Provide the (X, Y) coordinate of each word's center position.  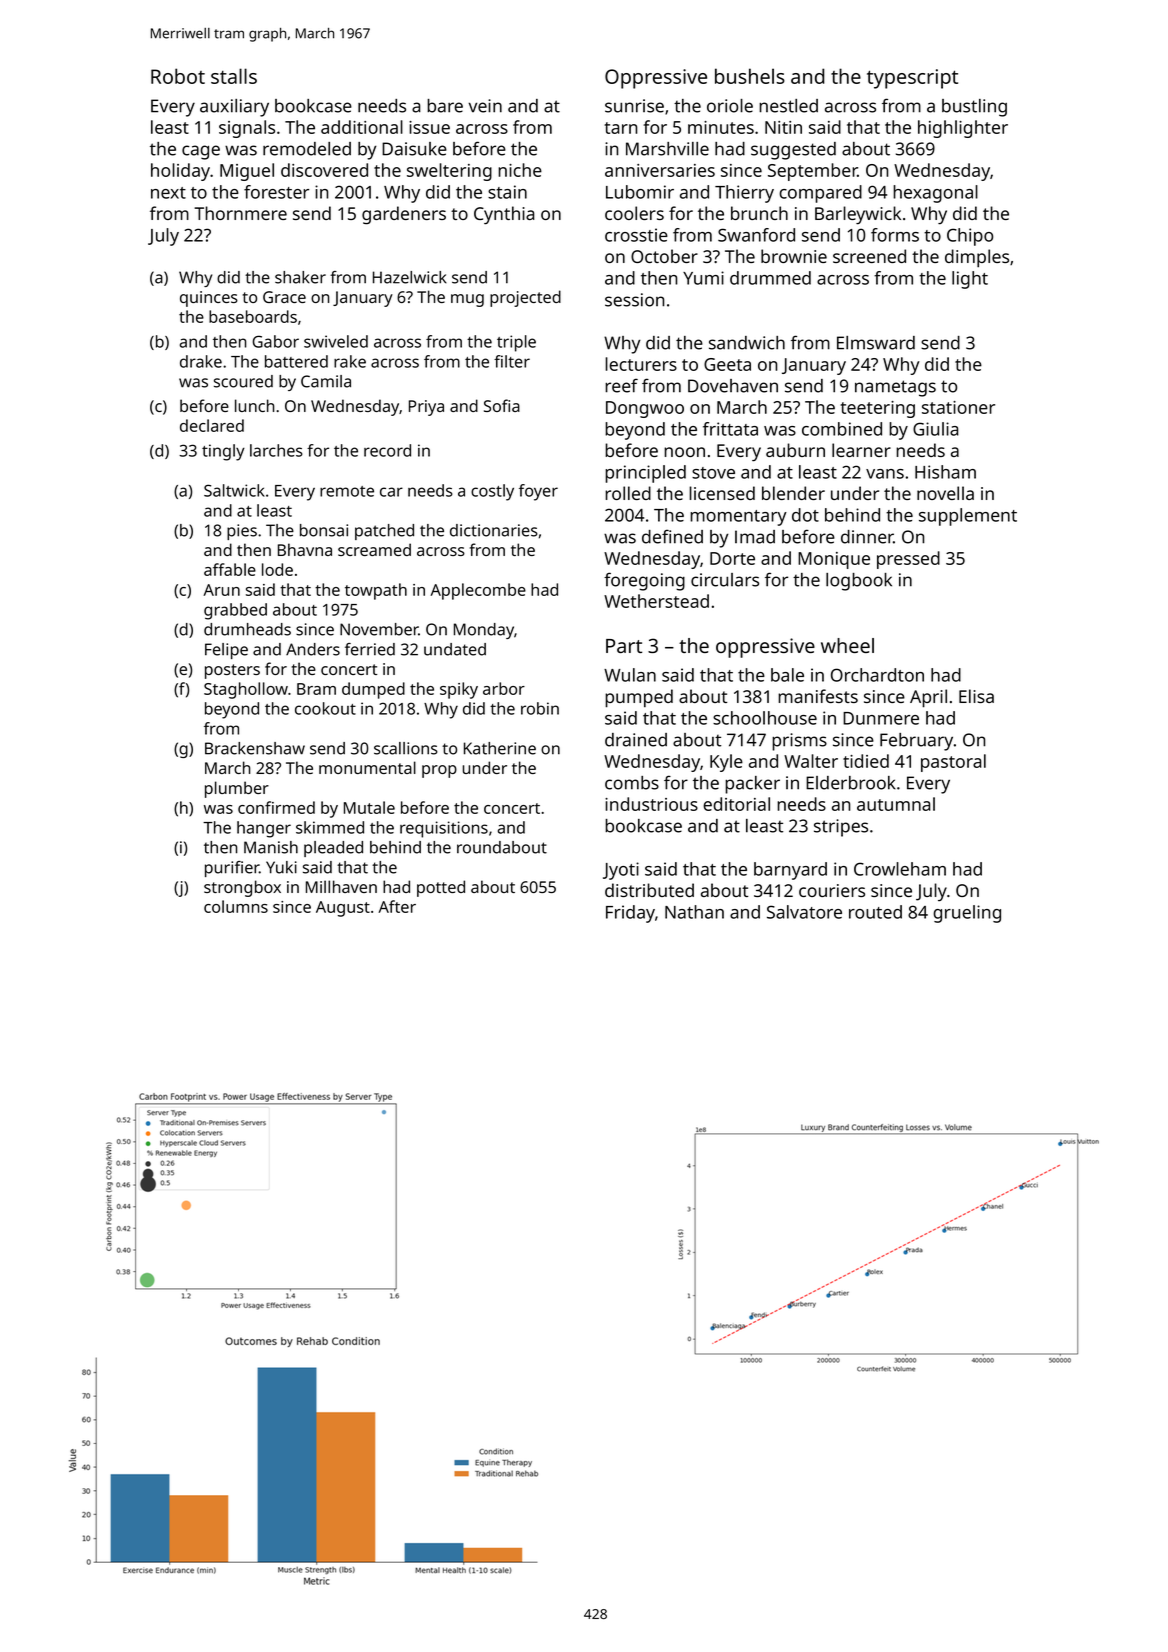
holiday (180, 172)
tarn (620, 128)
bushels (750, 76)
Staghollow (246, 690)
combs (632, 783)
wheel (847, 645)
